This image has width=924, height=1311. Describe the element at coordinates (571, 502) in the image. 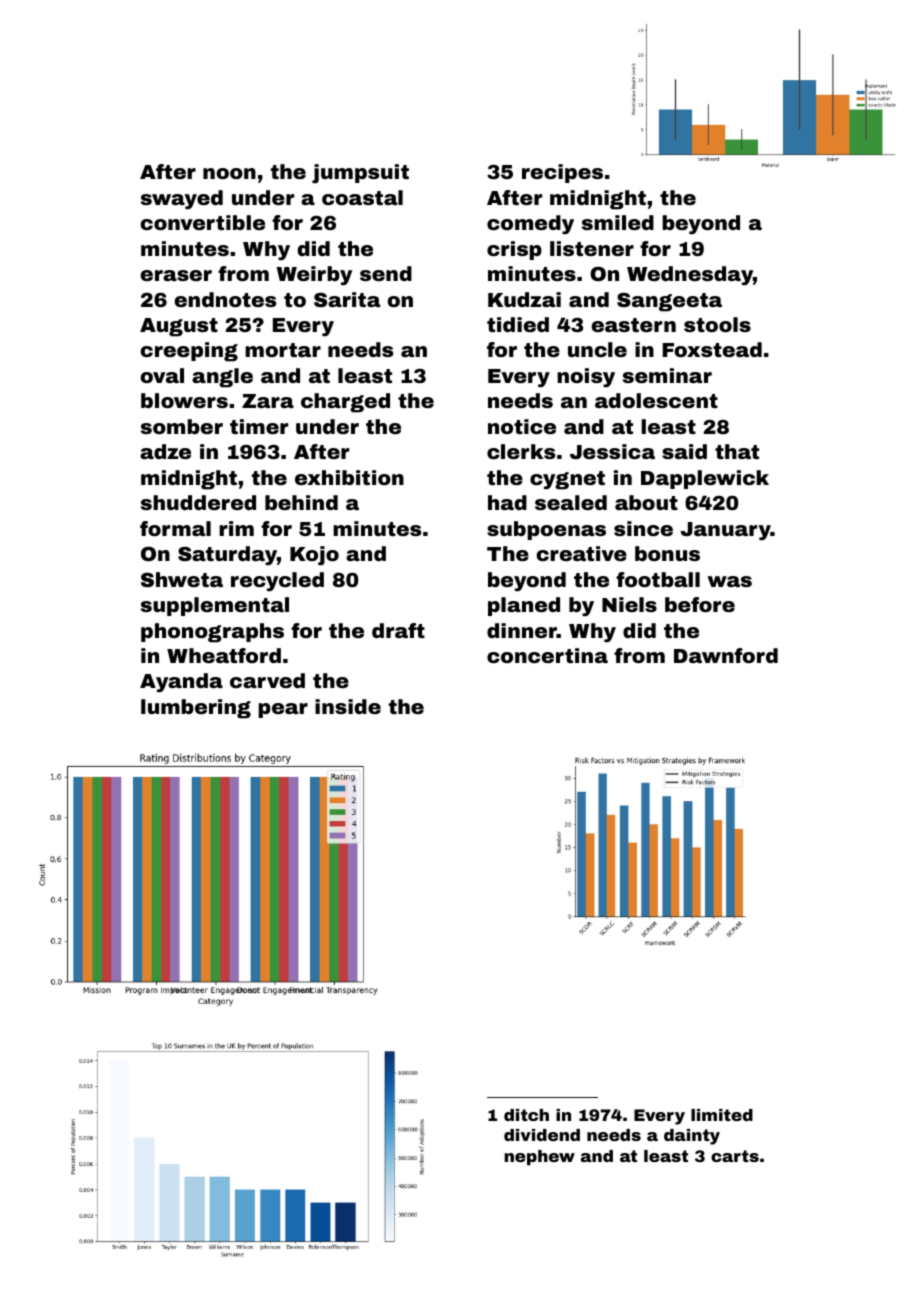

I see `sealed` at that location.
